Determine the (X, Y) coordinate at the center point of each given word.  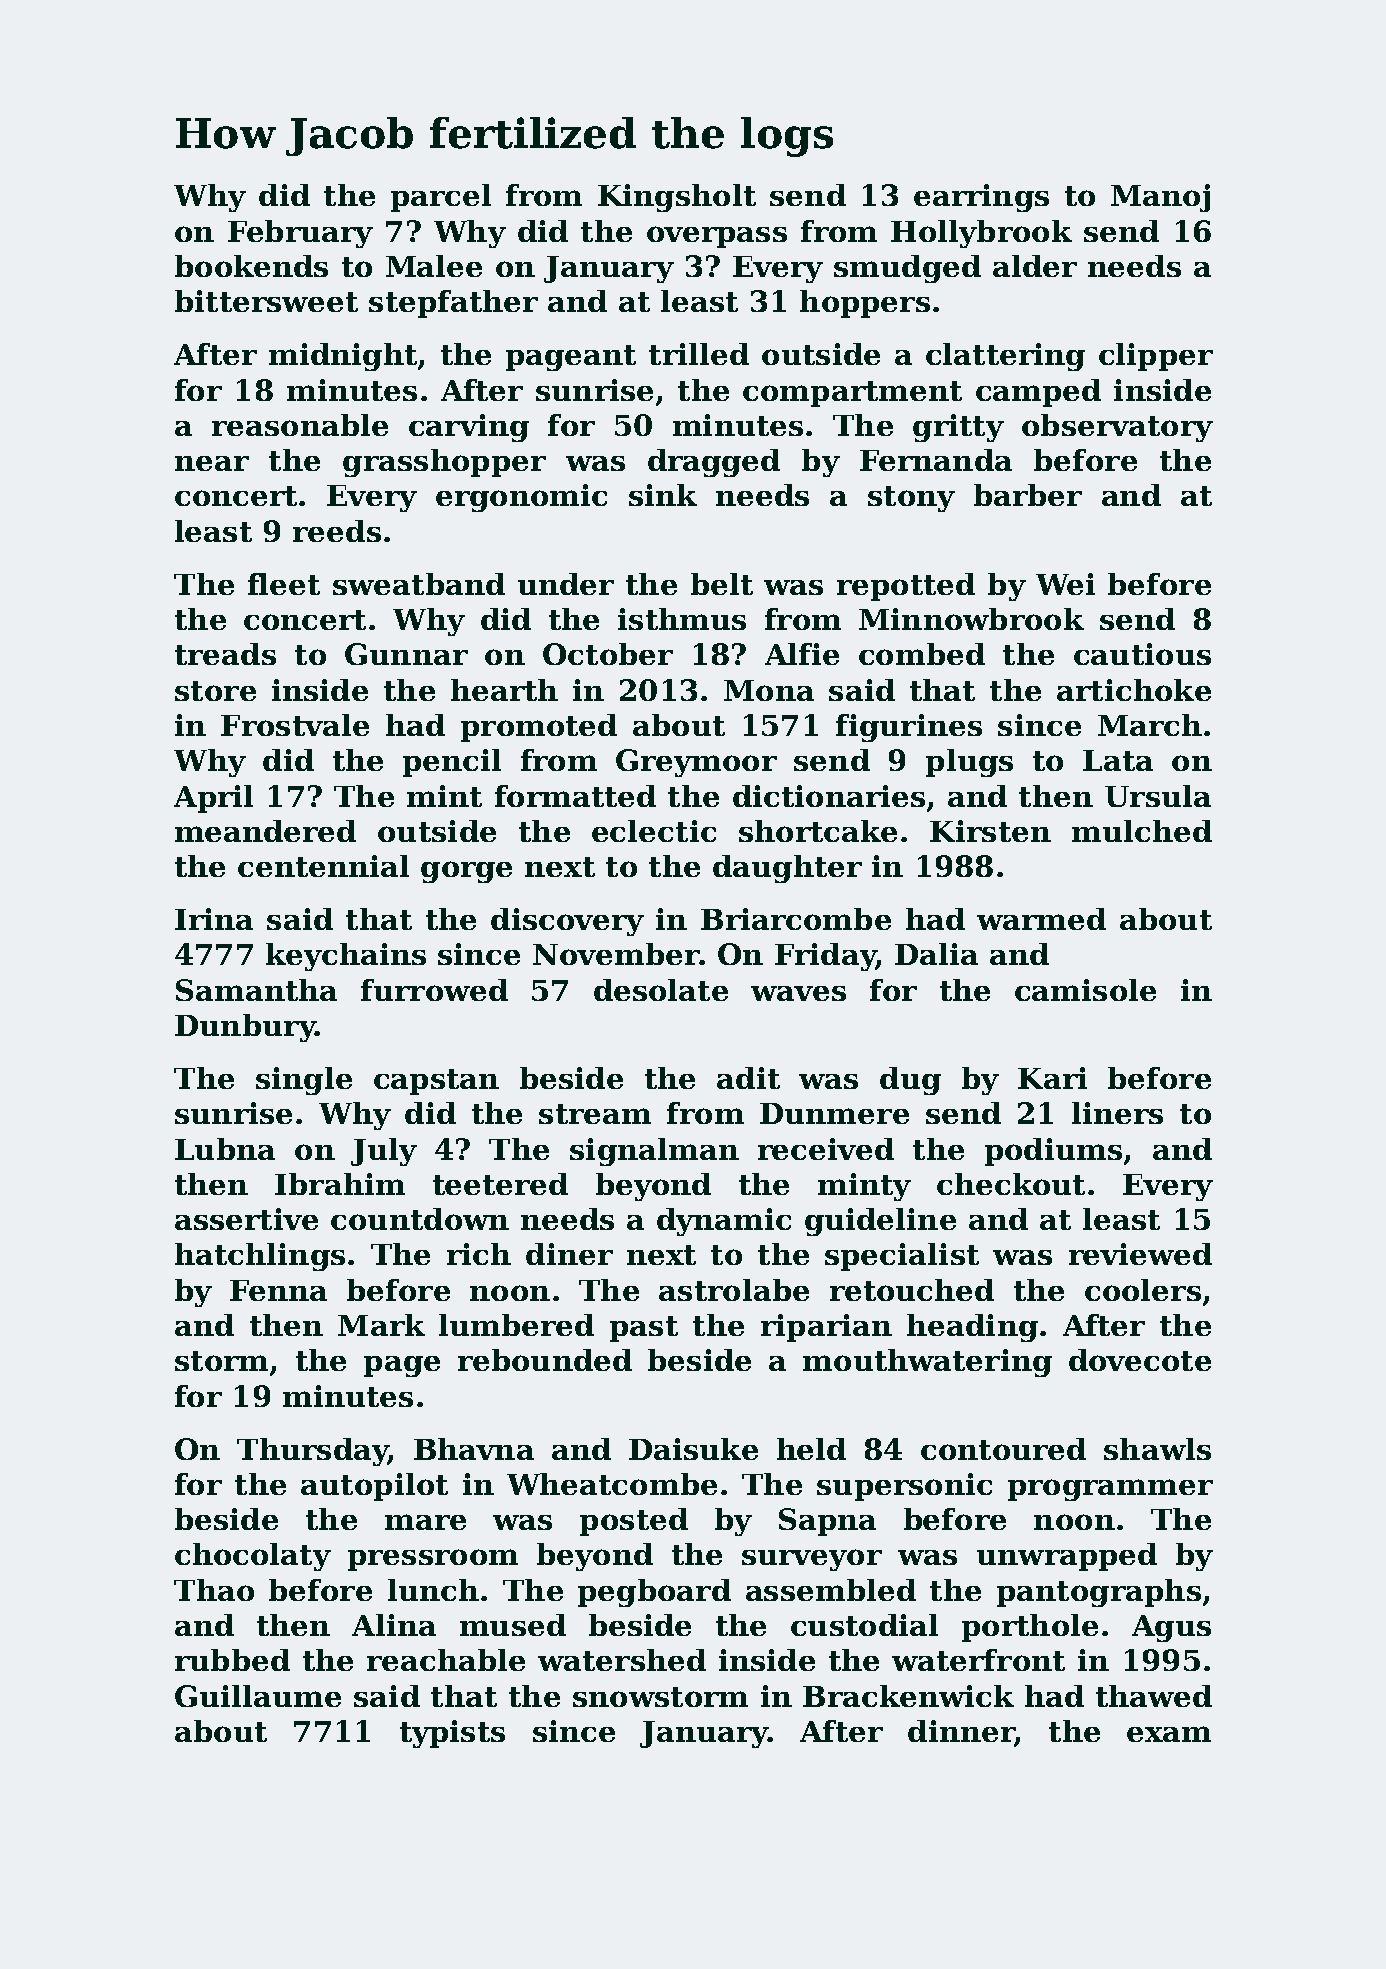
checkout (1011, 1184)
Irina (214, 919)
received (826, 1149)
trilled (699, 354)
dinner (961, 1731)
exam (1169, 1734)
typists (452, 1734)
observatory (1117, 428)
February (300, 234)
